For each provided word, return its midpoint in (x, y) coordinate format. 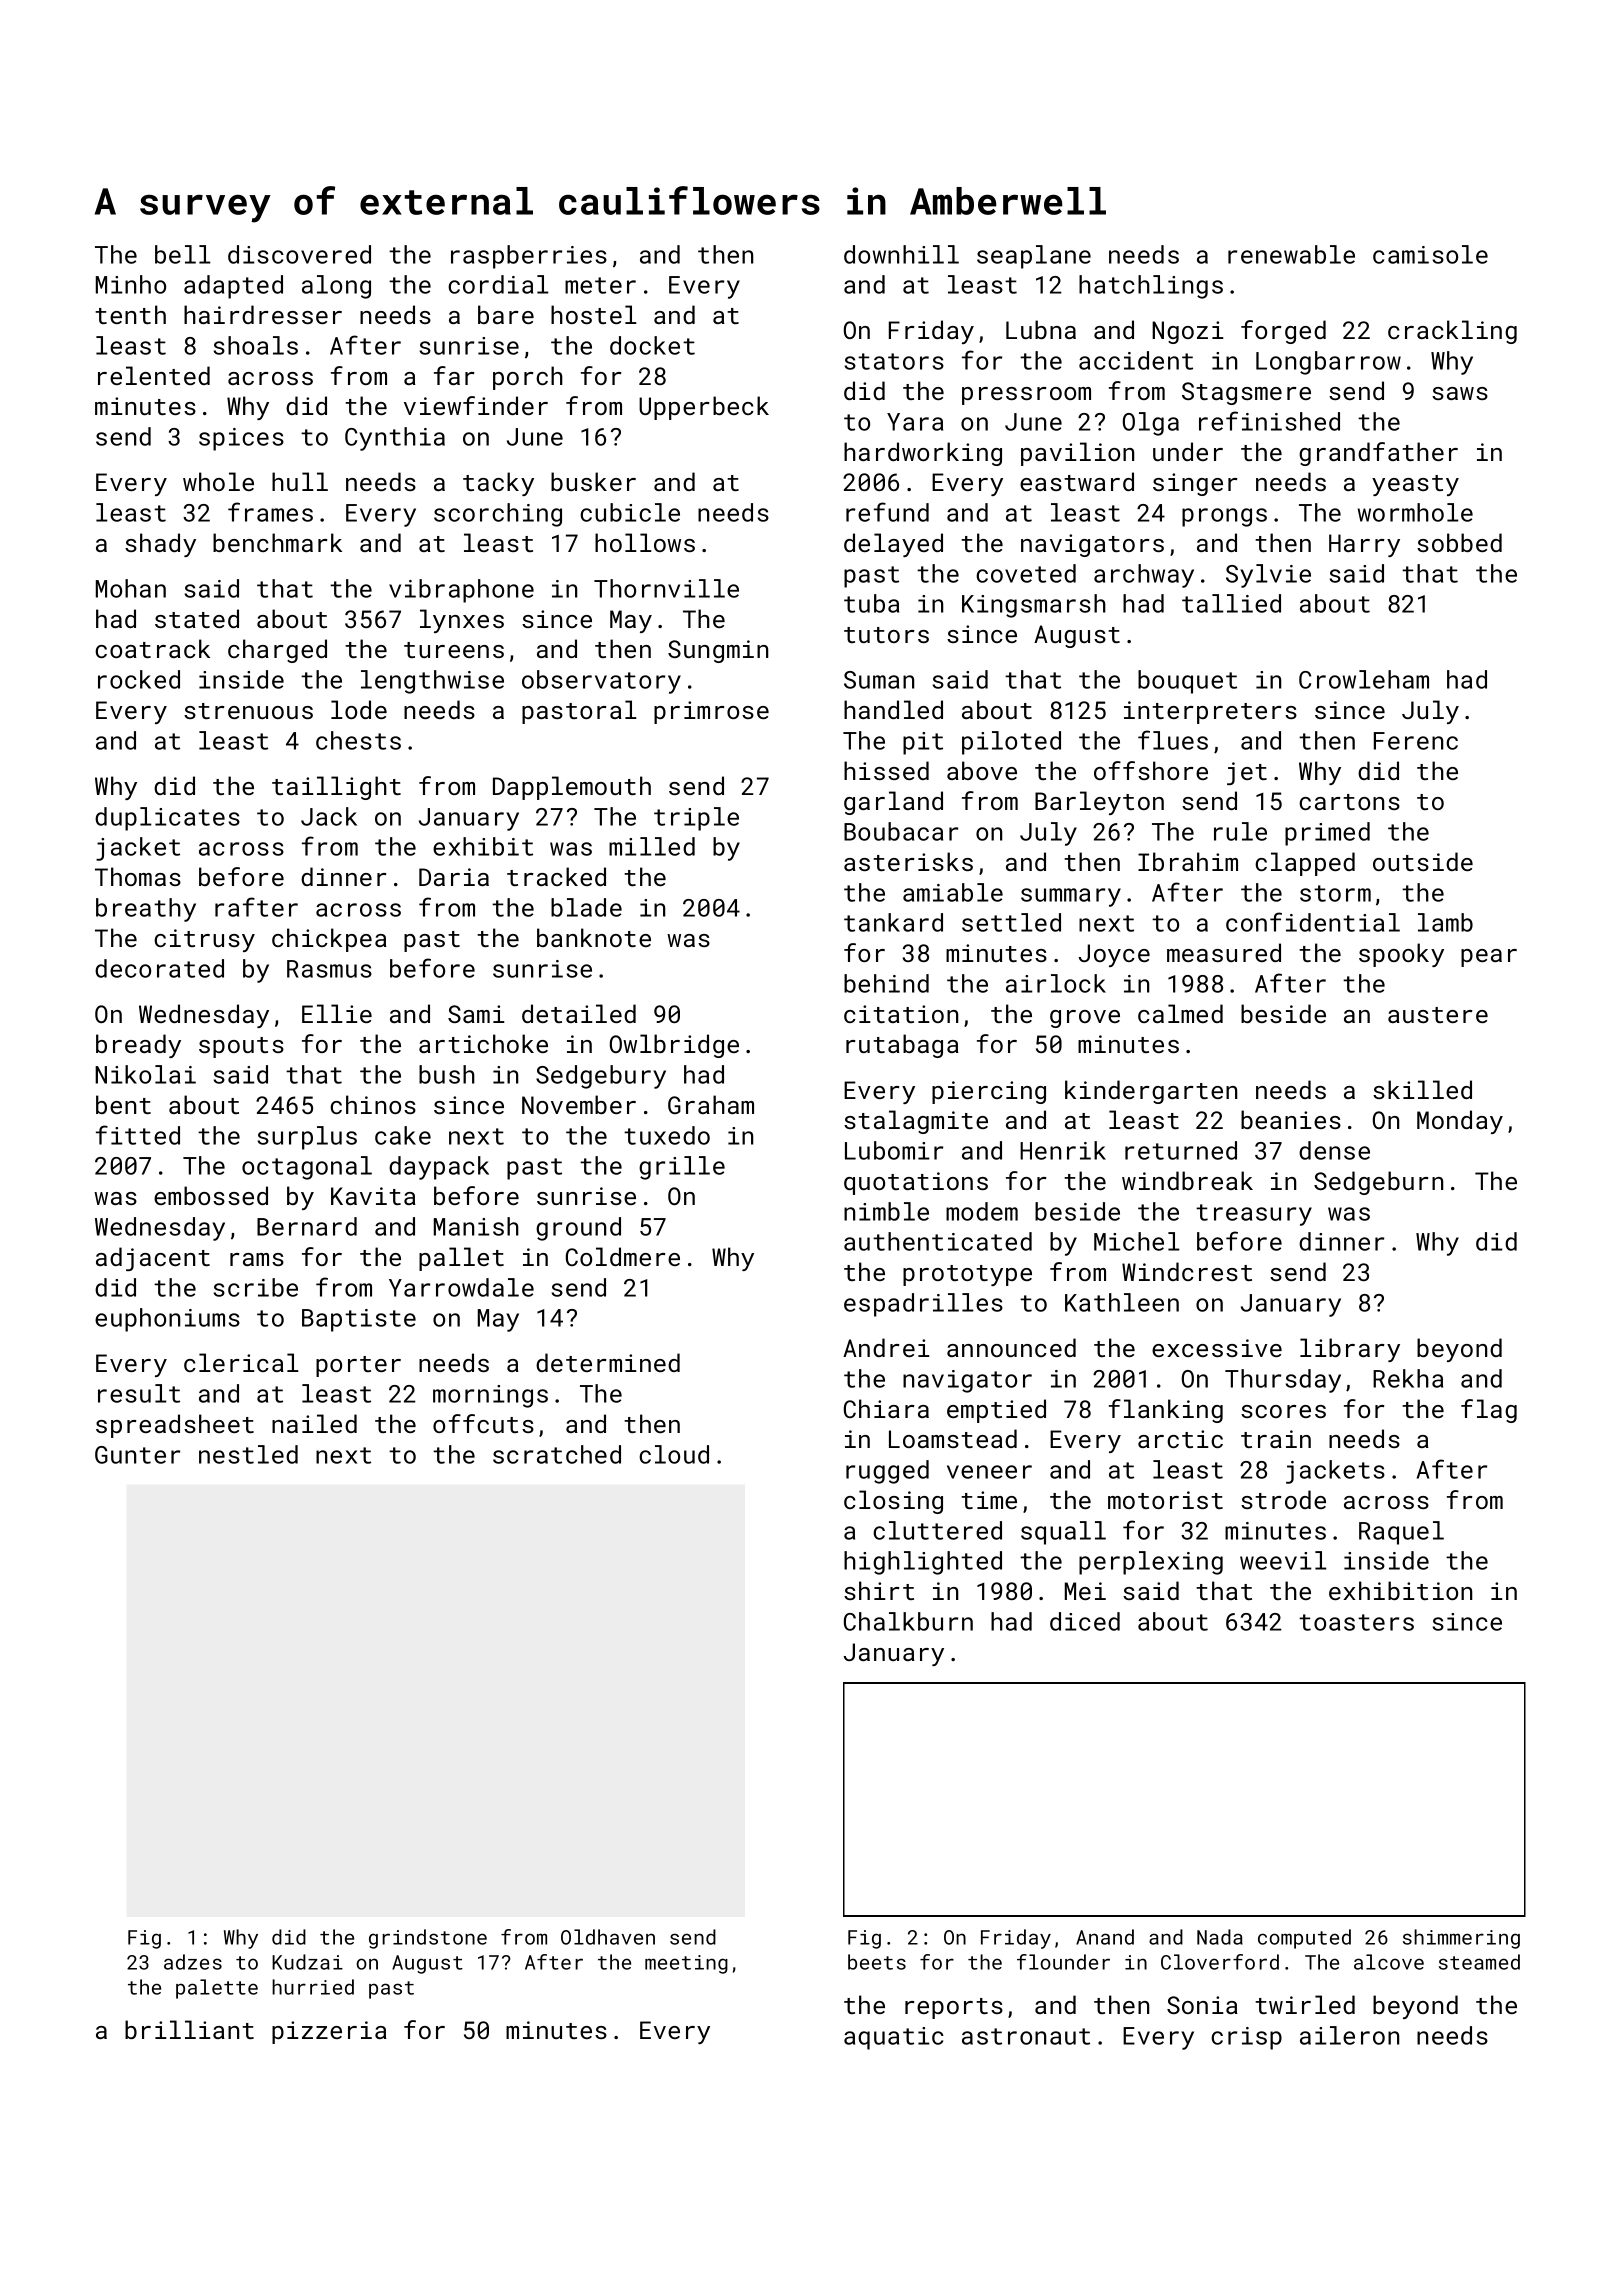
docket (652, 345)
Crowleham (1364, 679)
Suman (879, 680)
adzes (193, 1962)
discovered (299, 254)
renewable (1291, 254)
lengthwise (432, 682)
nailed (314, 1423)
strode (1283, 1499)
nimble (886, 1211)
